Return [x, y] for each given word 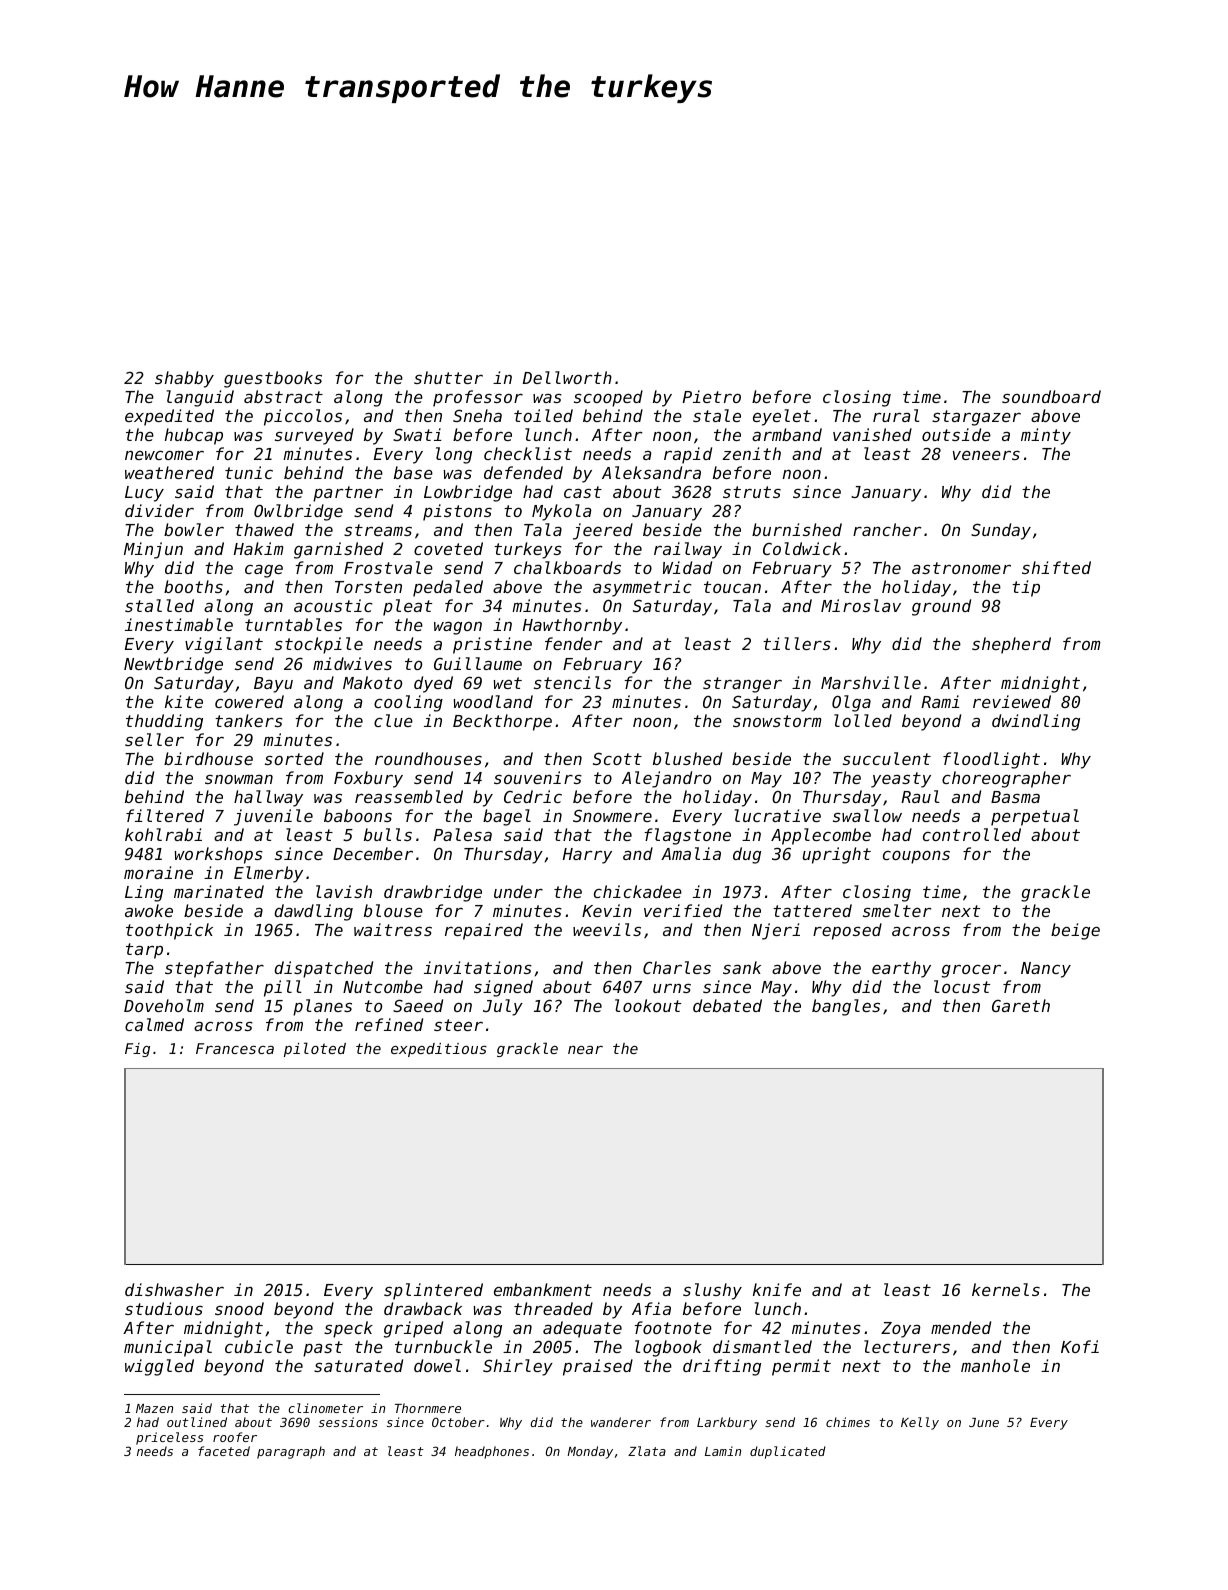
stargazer [976, 418]
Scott [617, 758]
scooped [608, 398]
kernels [1006, 1289]
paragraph [291, 1452]
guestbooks [273, 379]
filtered [165, 815]
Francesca [235, 1048]
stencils [572, 682]
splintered [433, 1291]
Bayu [273, 685]
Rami [940, 701]
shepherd [1011, 645]
